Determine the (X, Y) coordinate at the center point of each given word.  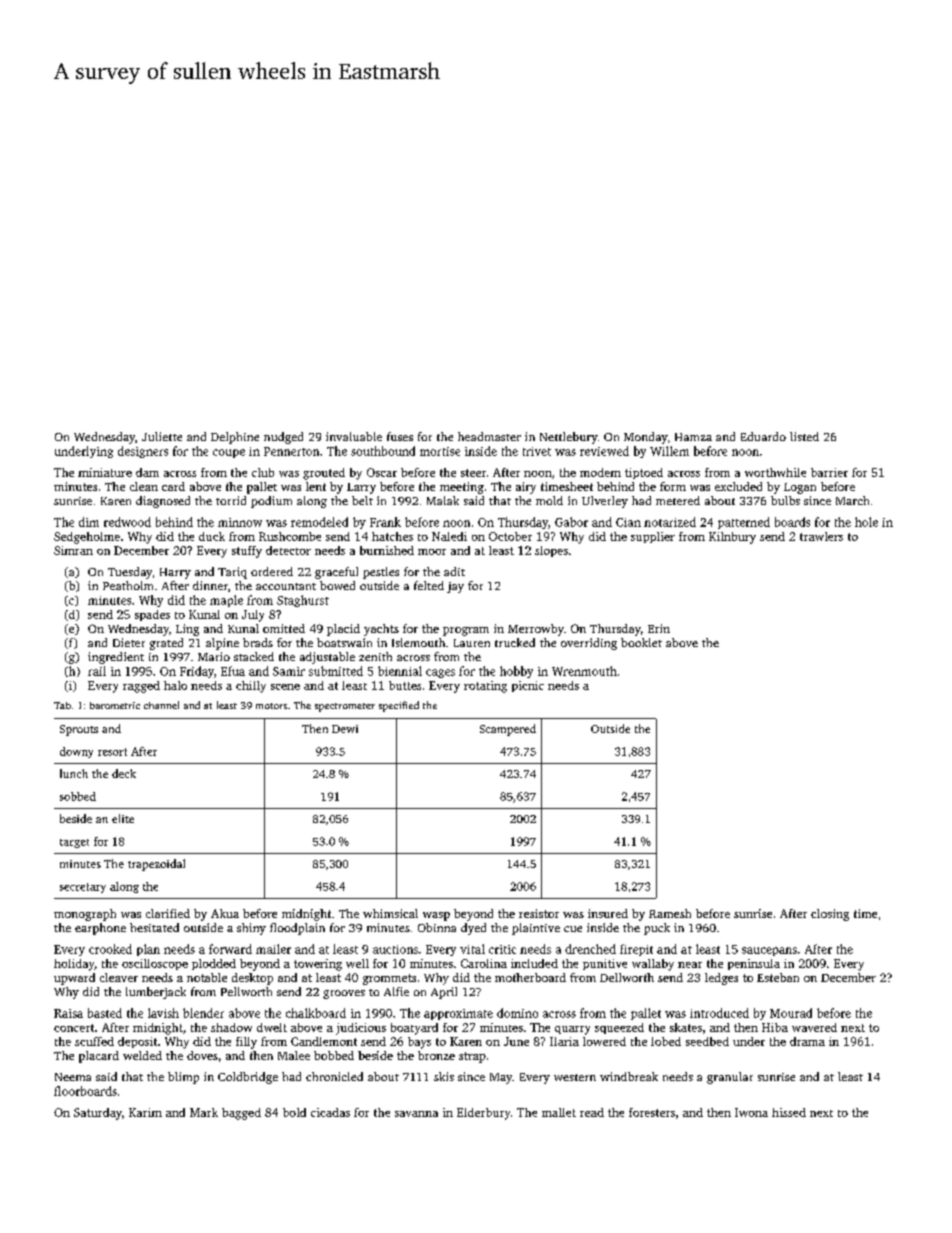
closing (830, 915)
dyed (473, 929)
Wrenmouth (584, 671)
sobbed (78, 796)
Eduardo (763, 436)
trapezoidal (156, 865)
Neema (73, 1077)
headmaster (489, 436)
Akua (225, 913)
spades (152, 615)
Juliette (162, 436)
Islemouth (418, 642)
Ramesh (670, 913)
